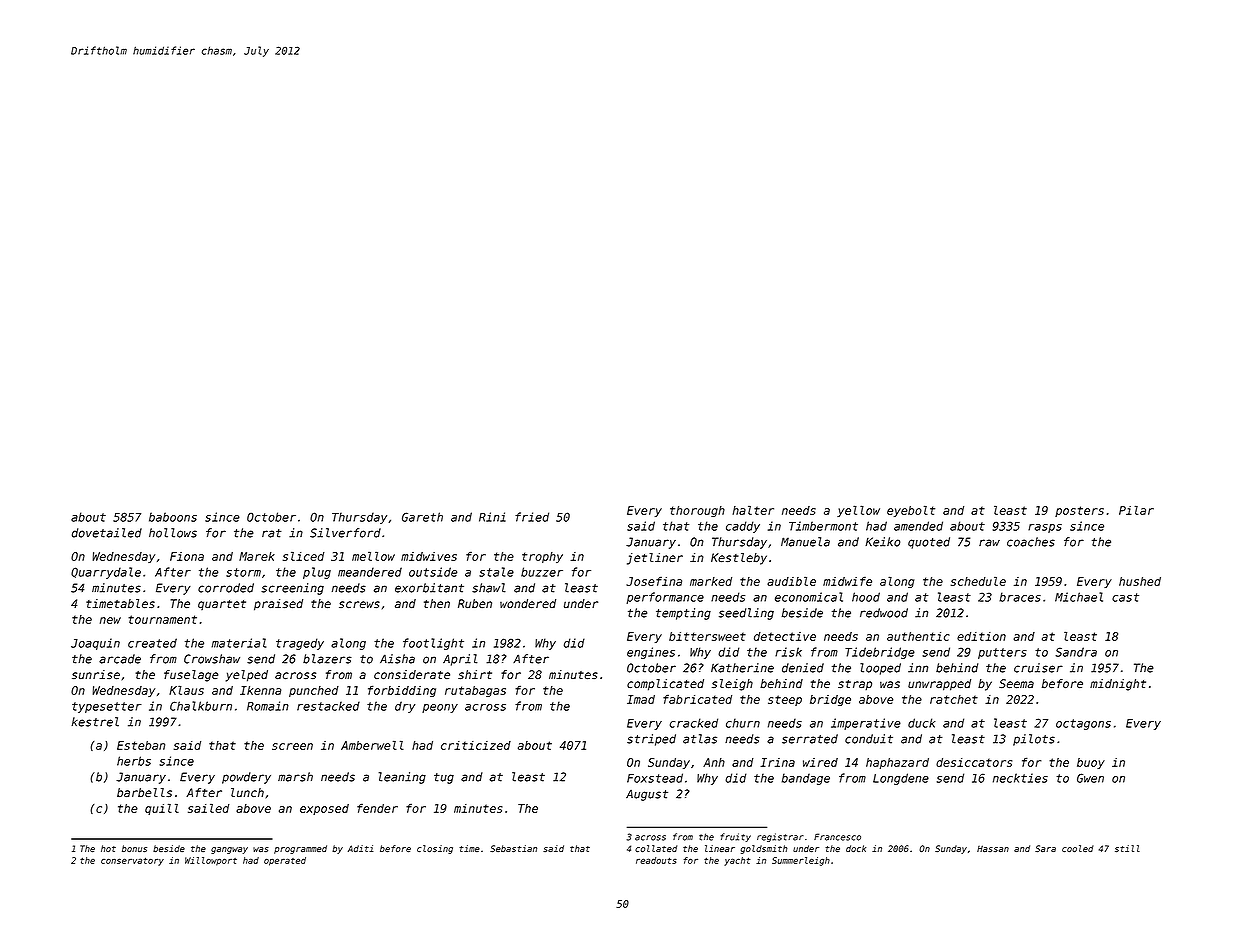  What do you see at coordinates (736, 837) in the screenshot?
I see `fruity` at bounding box center [736, 837].
